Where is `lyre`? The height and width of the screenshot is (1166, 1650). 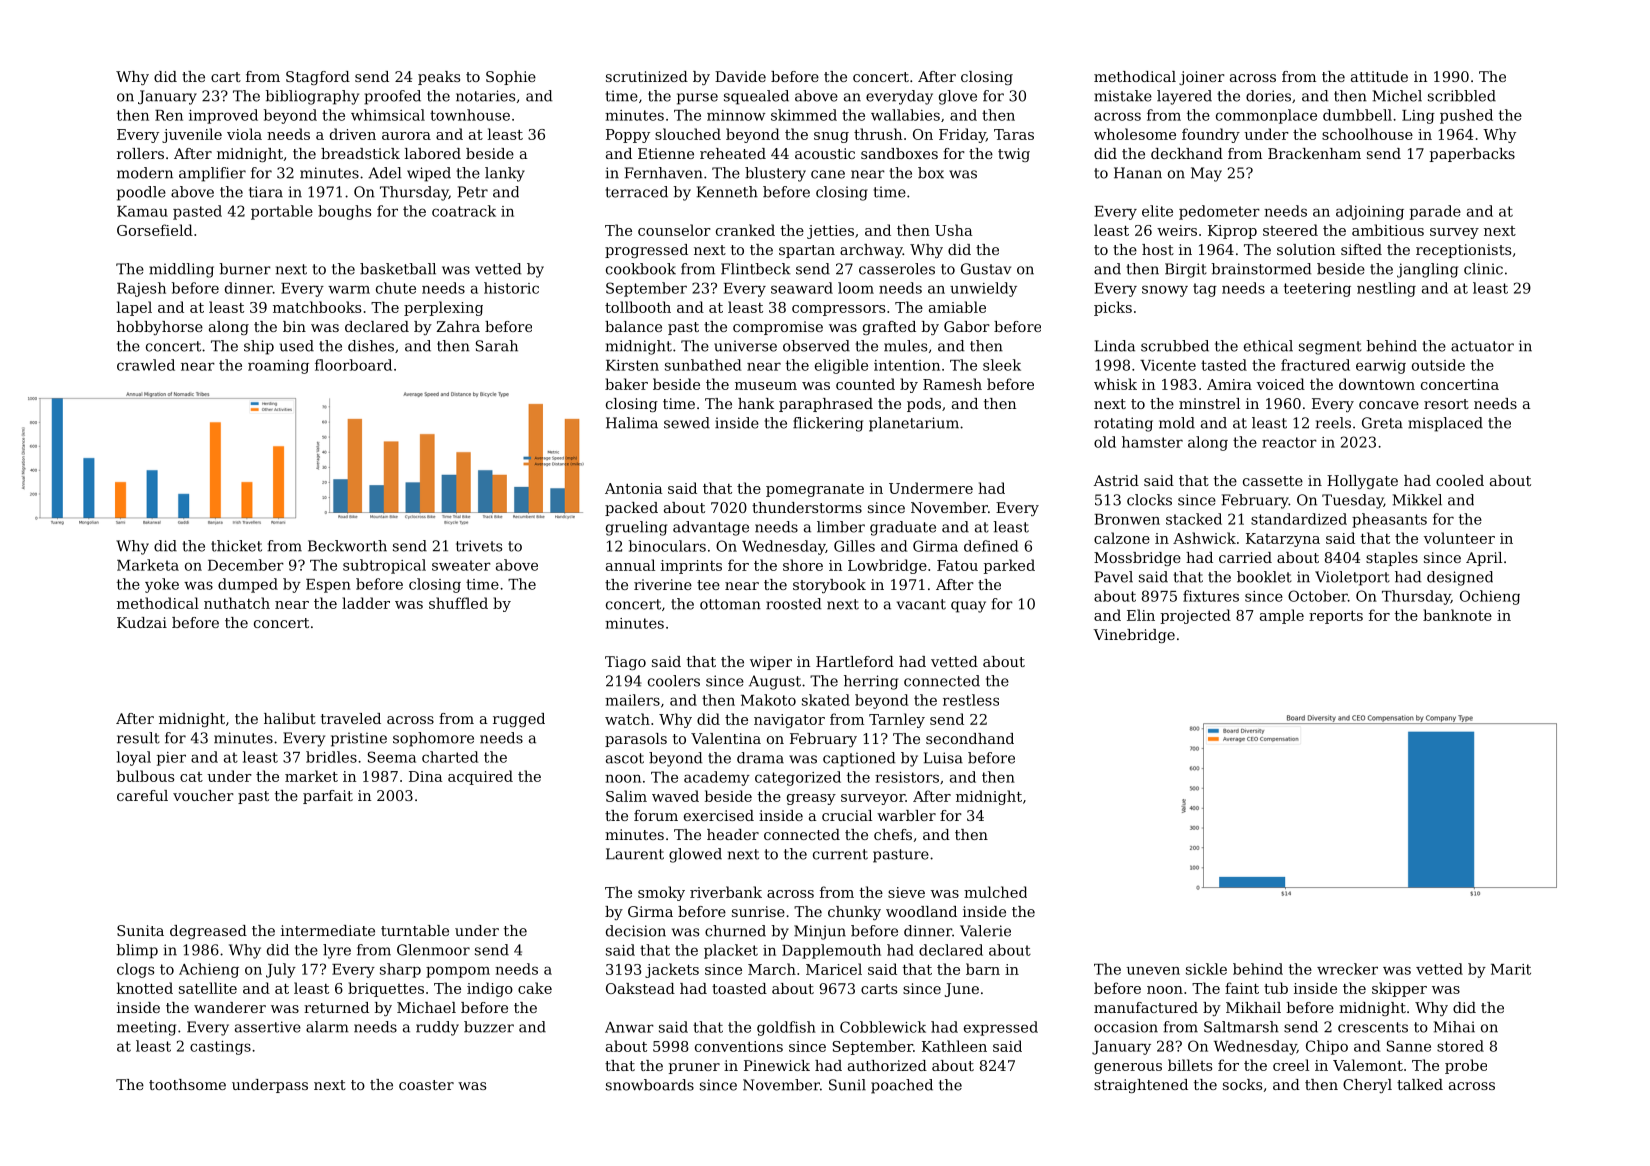 lyre is located at coordinates (337, 951).
